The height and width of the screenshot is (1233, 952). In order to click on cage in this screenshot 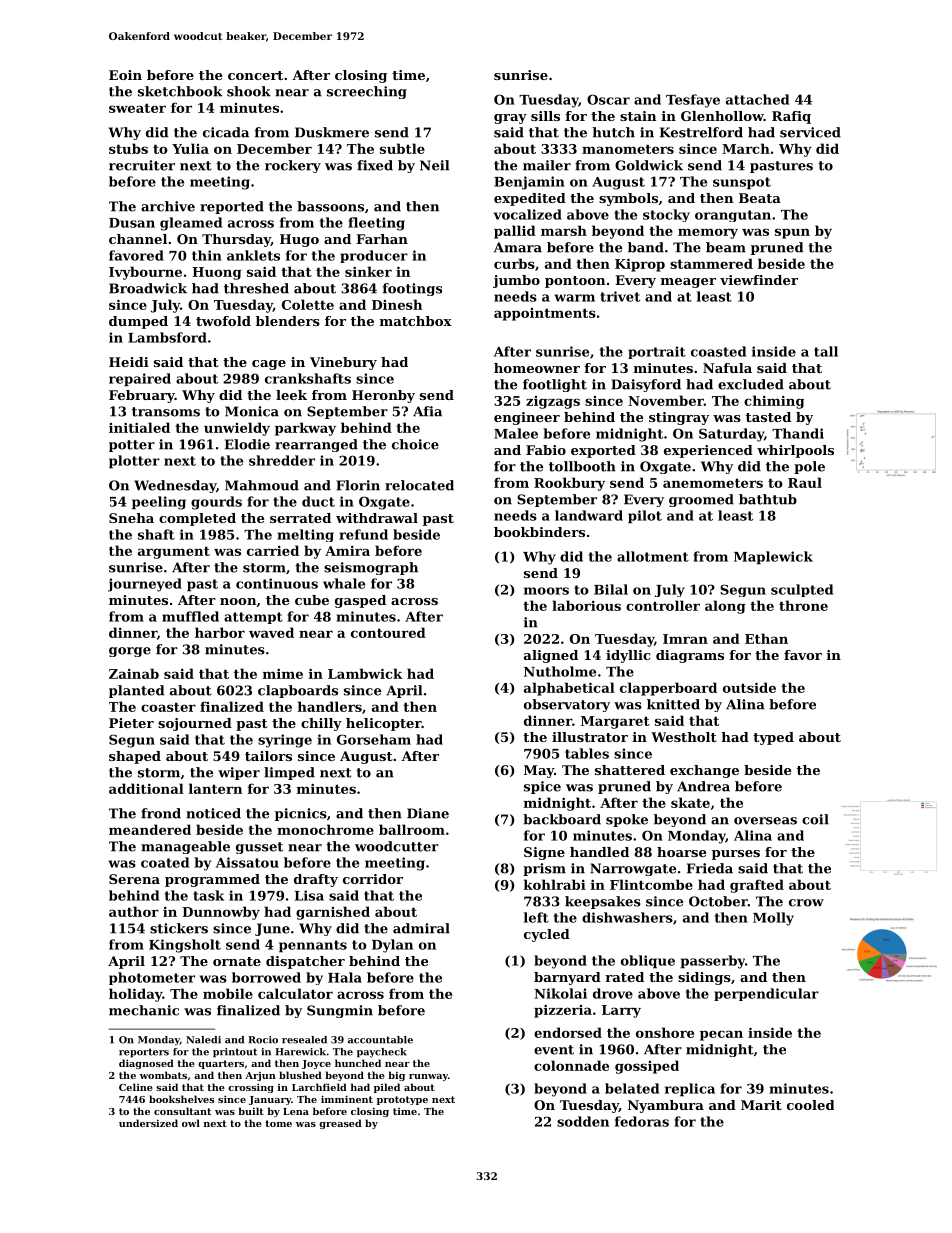, I will do `click(269, 365)`.
